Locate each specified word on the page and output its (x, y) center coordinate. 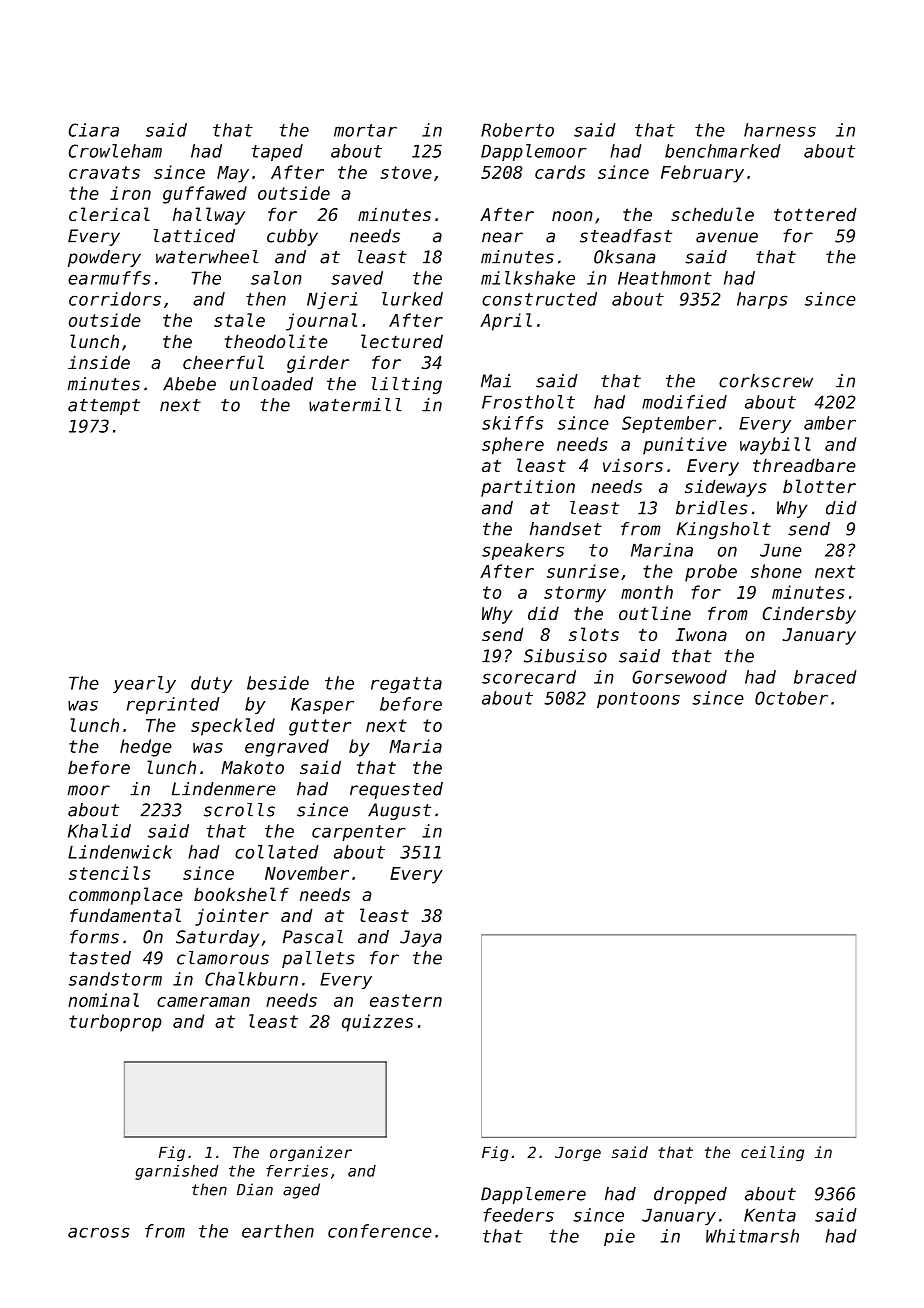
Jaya (421, 938)
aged (301, 1191)
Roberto (517, 130)
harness (780, 130)
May (233, 174)
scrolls (239, 810)
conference (380, 1231)
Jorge (578, 1154)
